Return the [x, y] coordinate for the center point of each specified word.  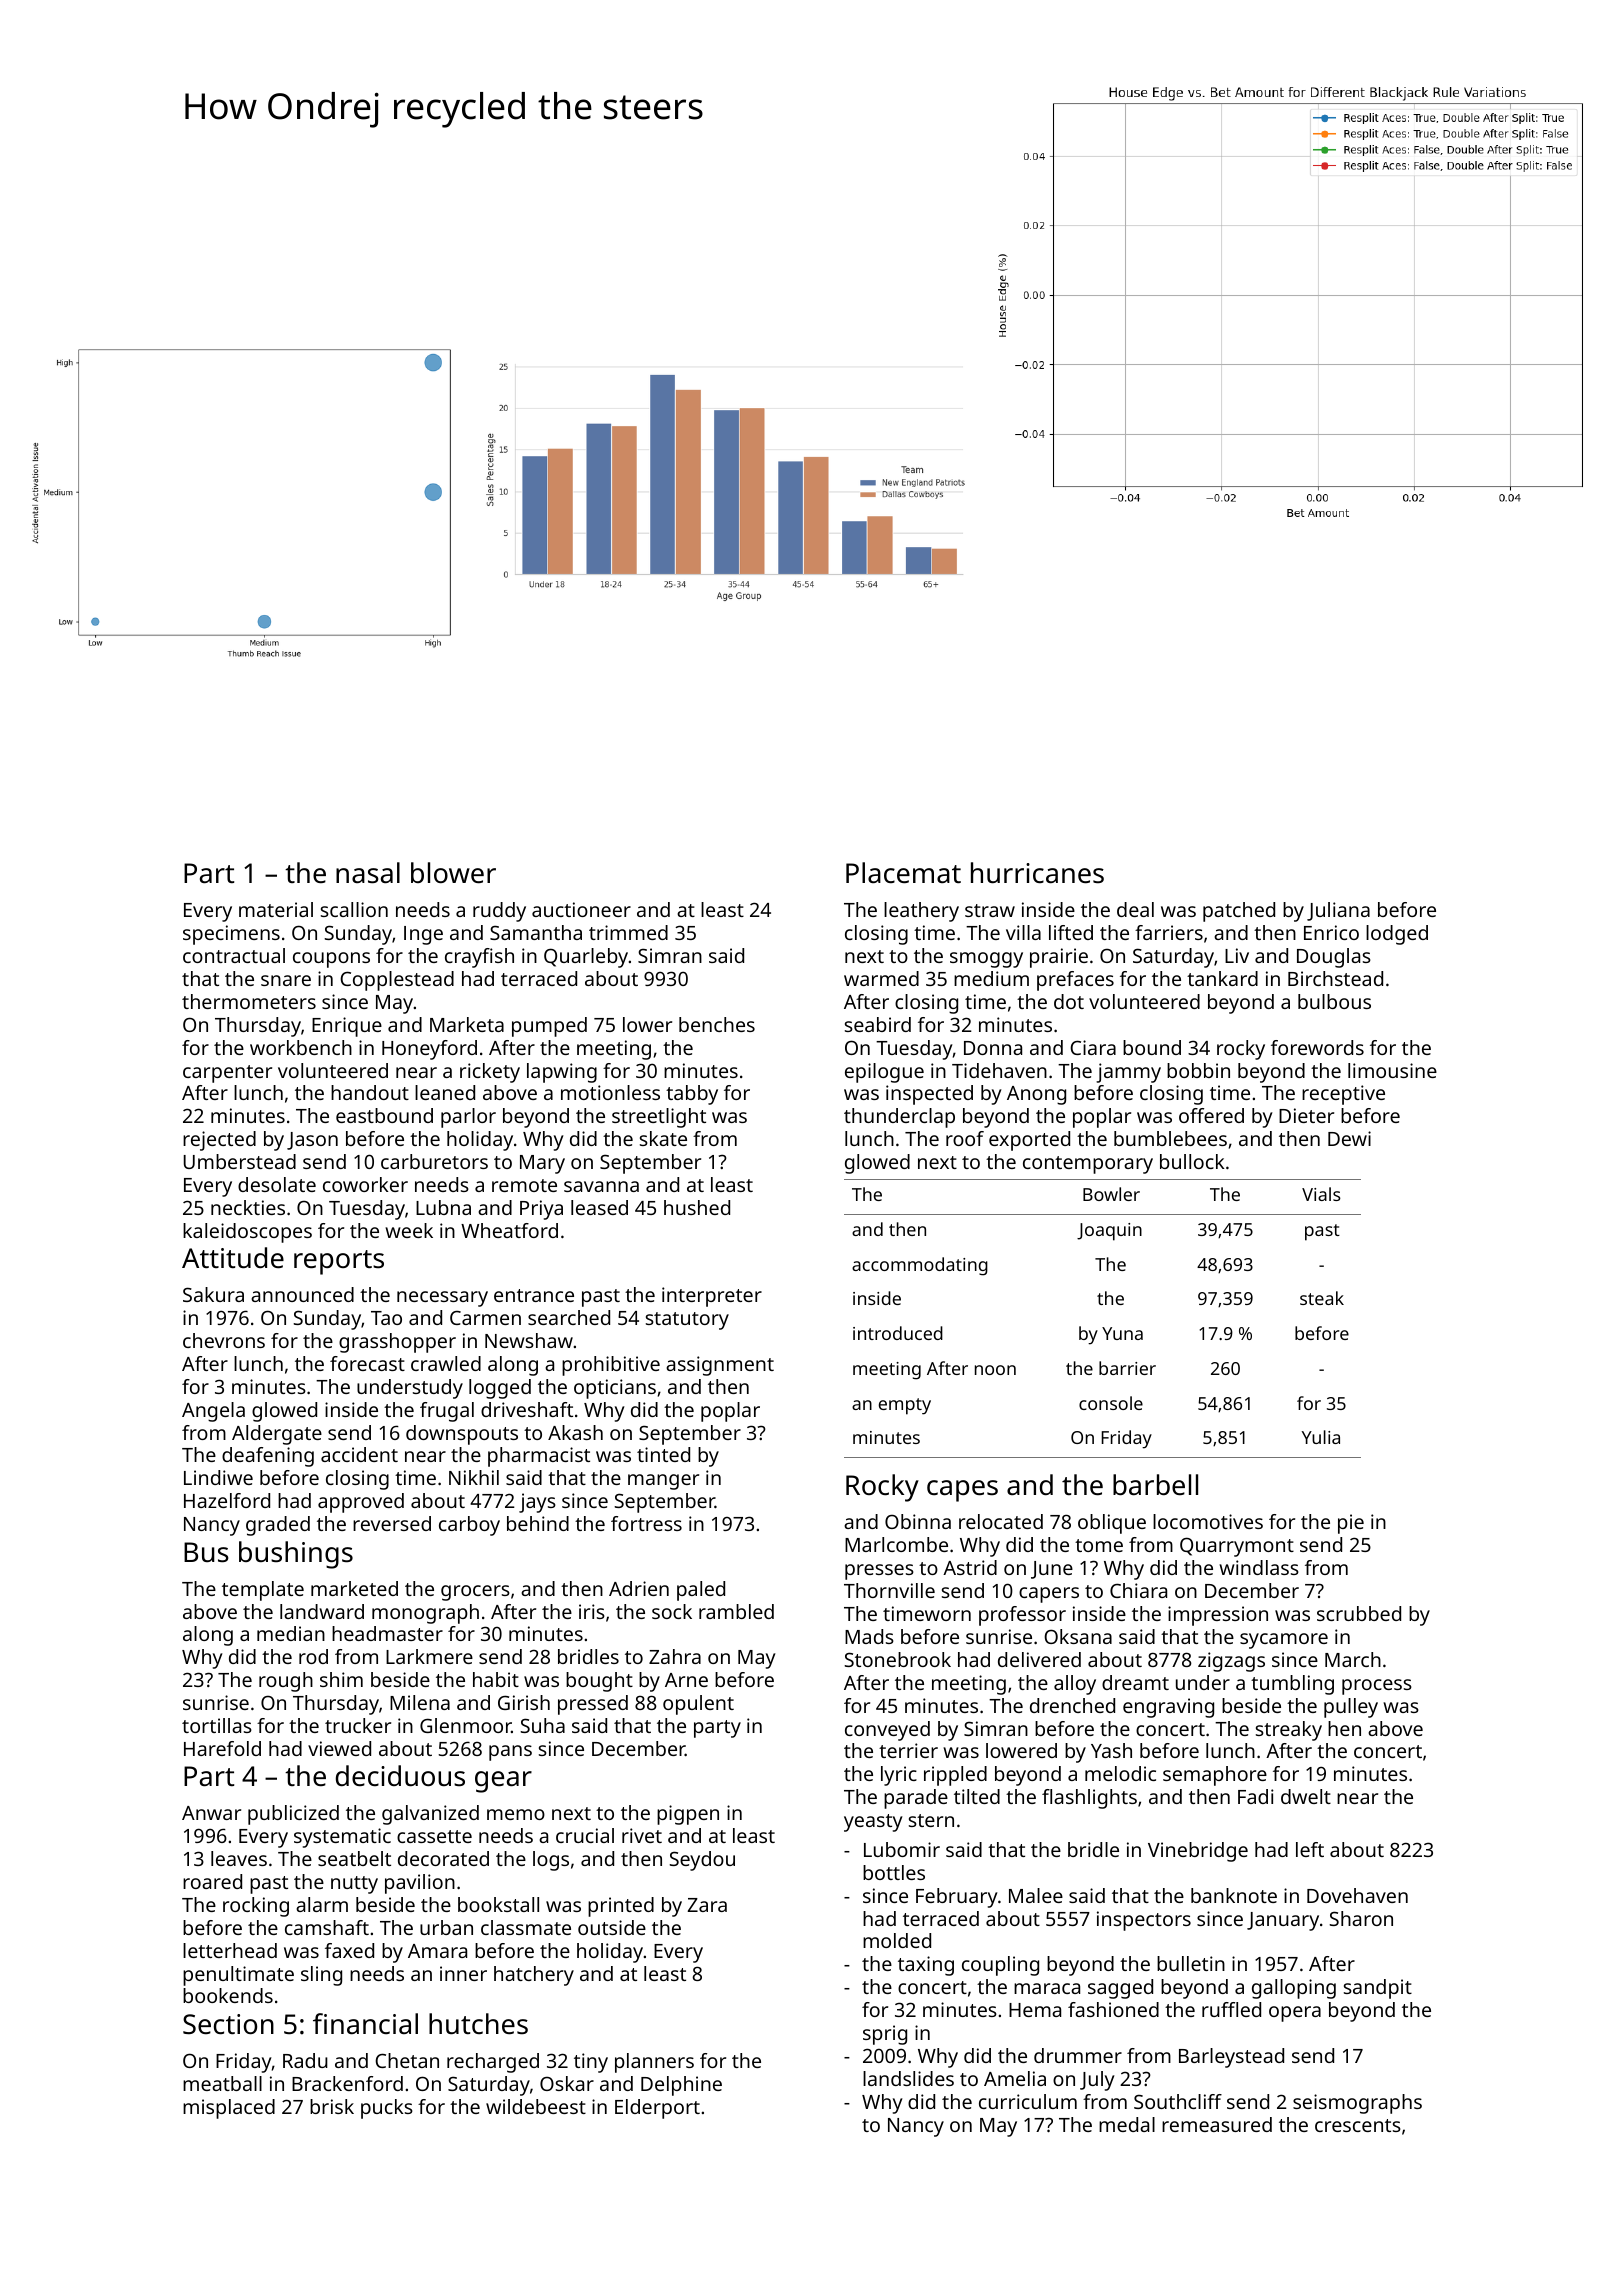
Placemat [903, 872]
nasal [368, 873]
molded [897, 1940]
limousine [1392, 1070]
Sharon [1361, 1918]
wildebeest [536, 2106]
